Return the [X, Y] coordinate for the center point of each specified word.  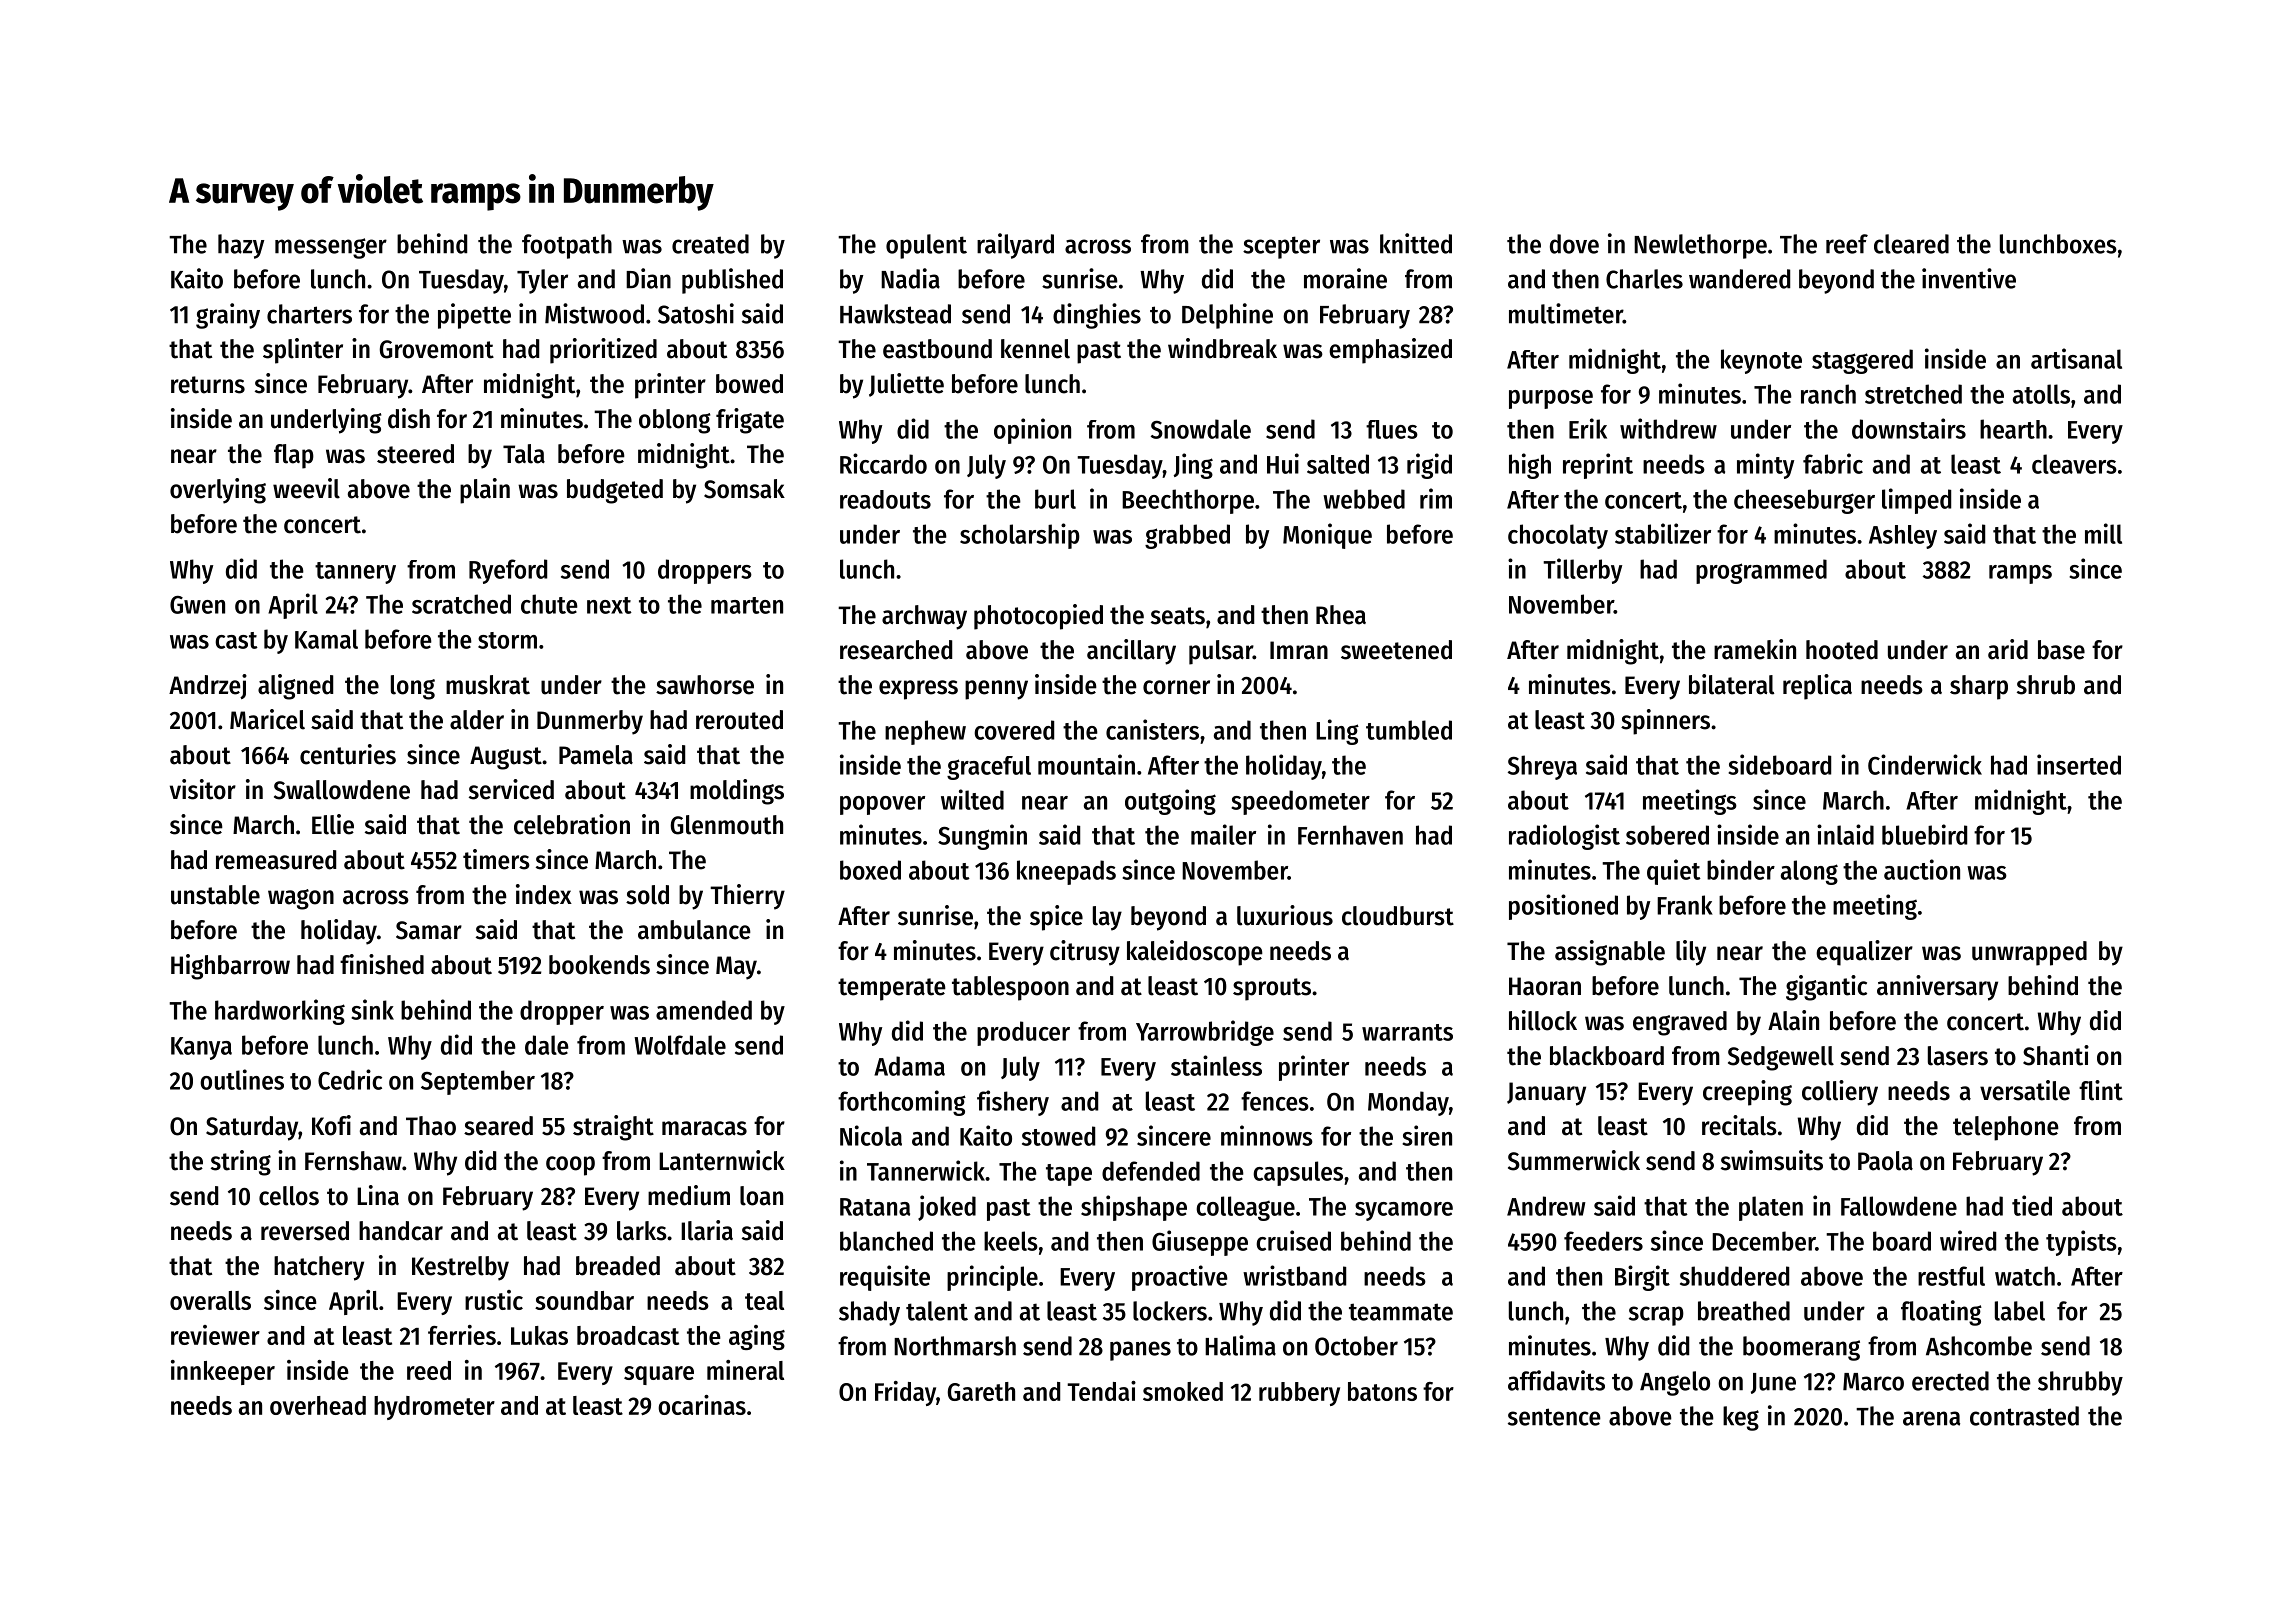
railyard [1015, 246]
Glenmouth [727, 825]
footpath [567, 246]
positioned [1563, 907]
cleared [1911, 244]
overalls [210, 1300]
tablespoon [1010, 988]
